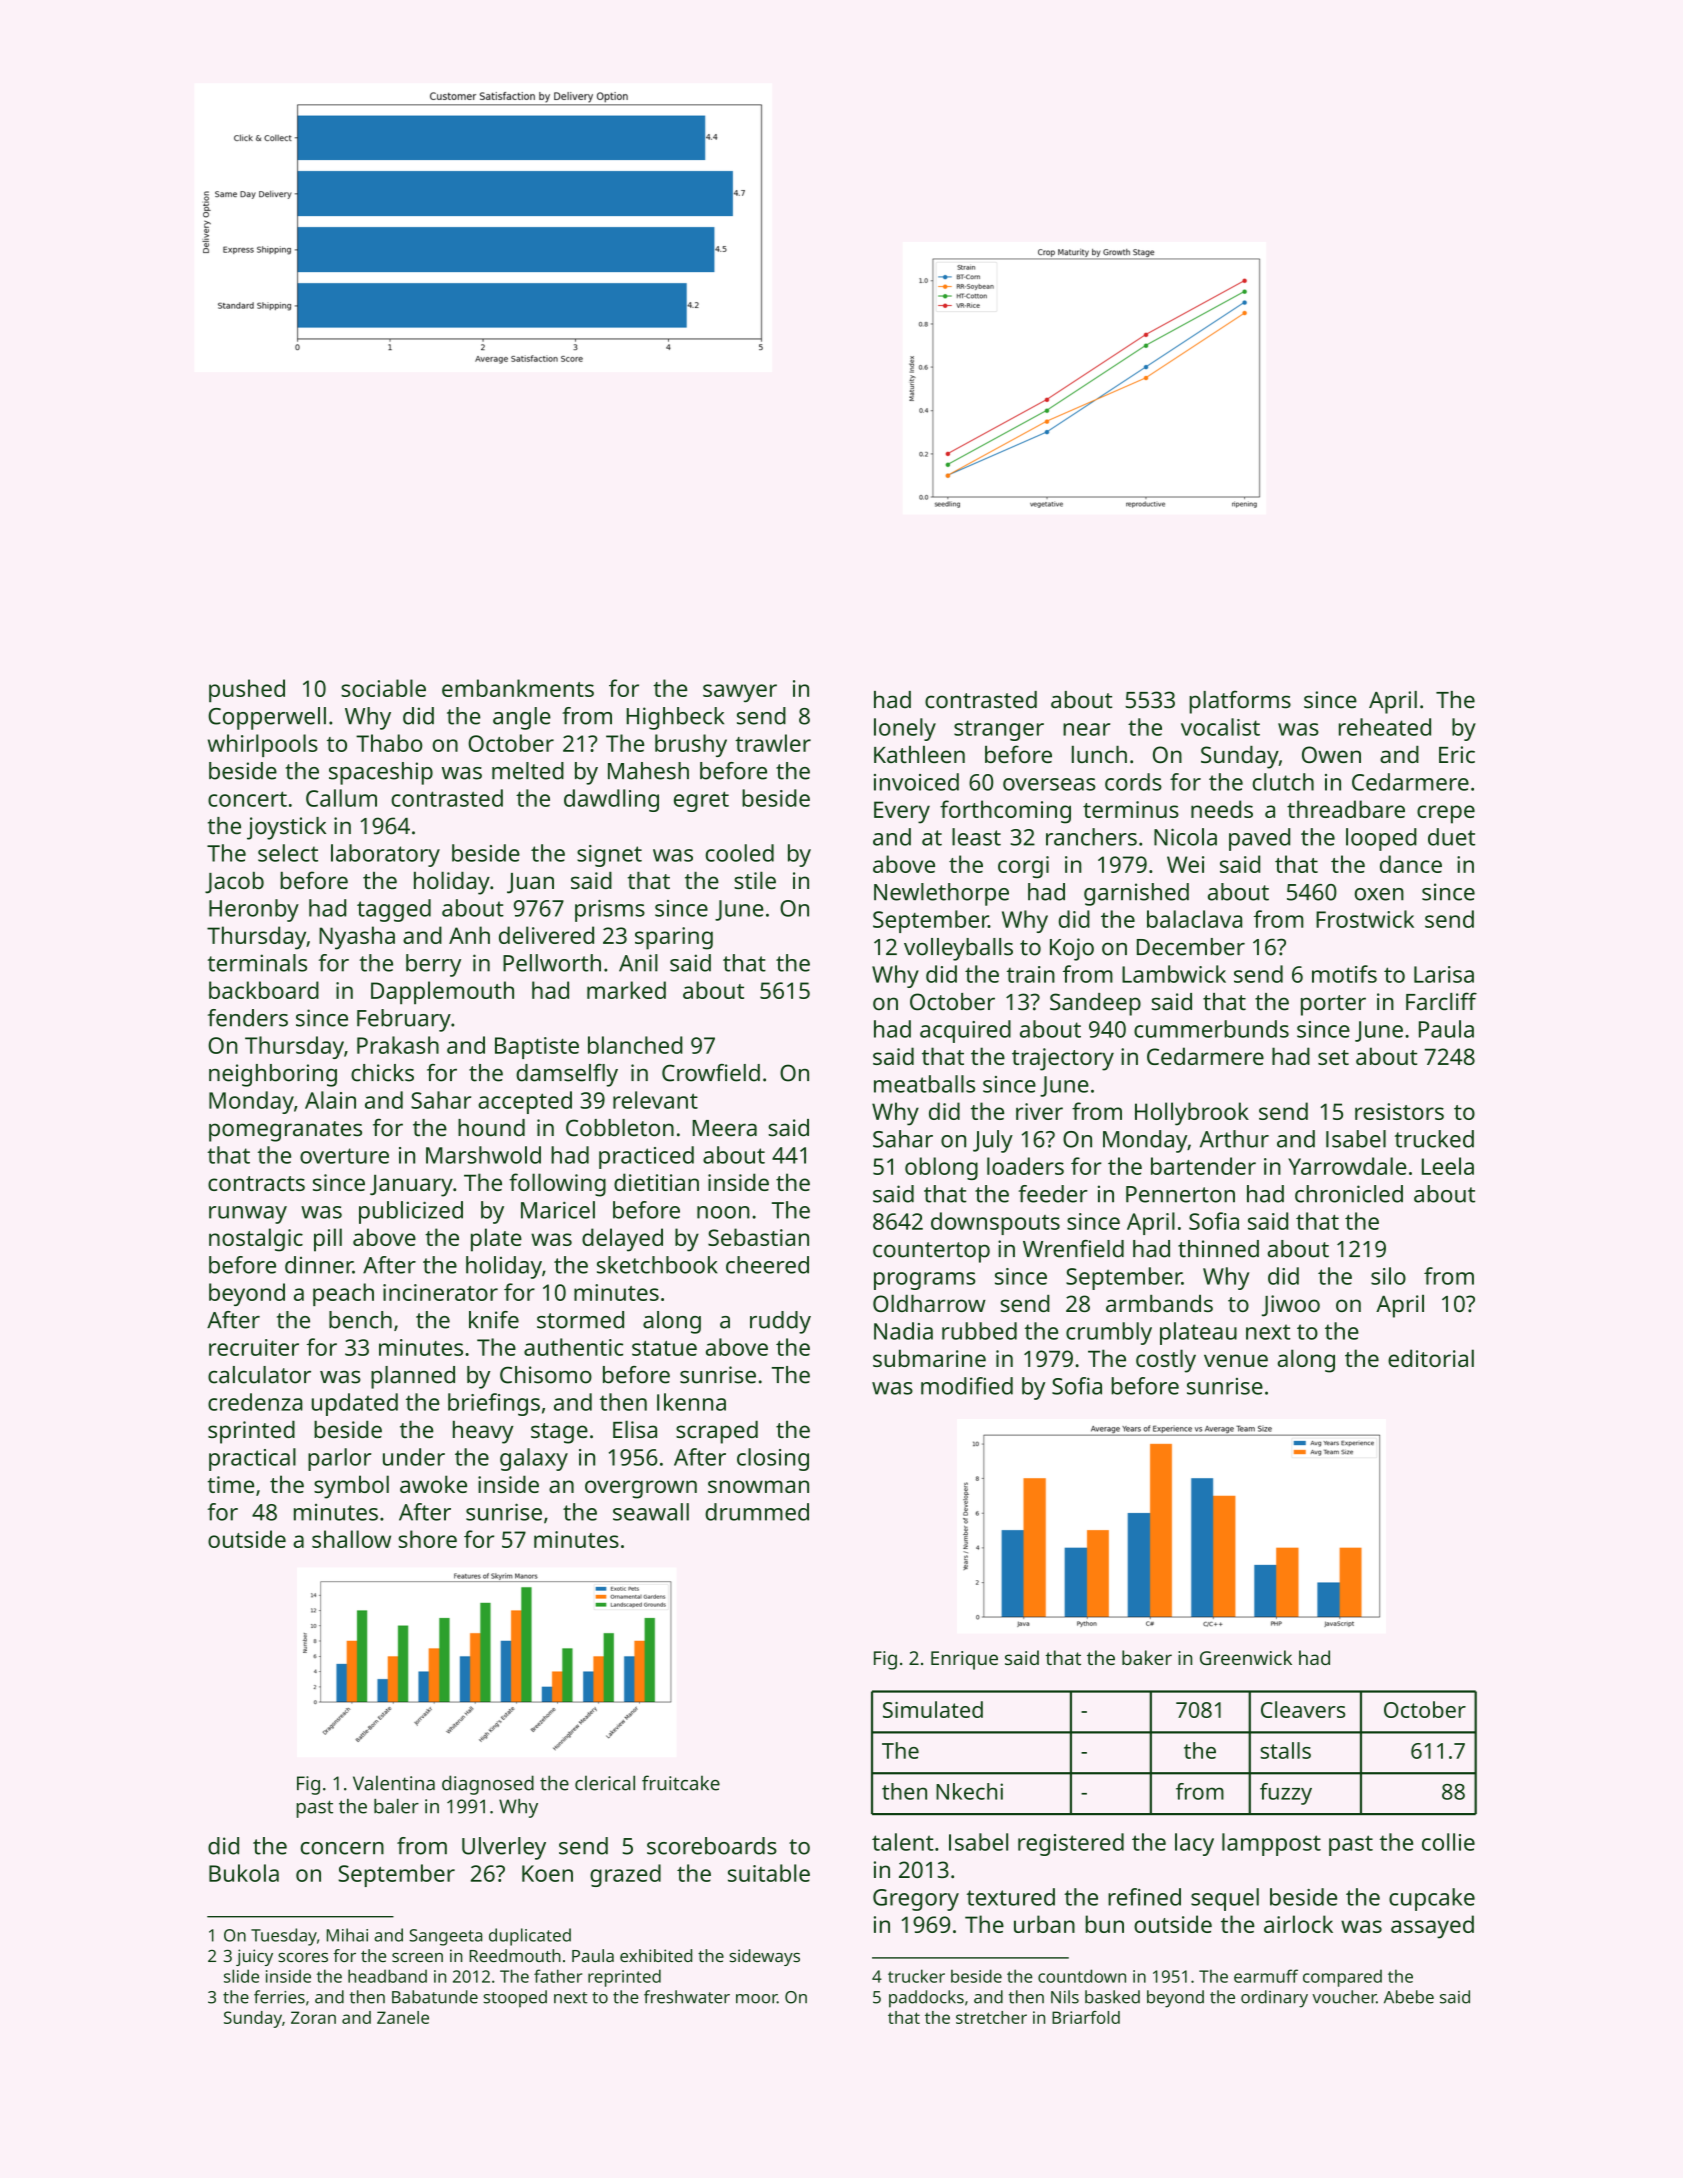 The width and height of the document is (1683, 2178). What do you see at coordinates (1303, 1709) in the document?
I see `Cleavers` at bounding box center [1303, 1709].
